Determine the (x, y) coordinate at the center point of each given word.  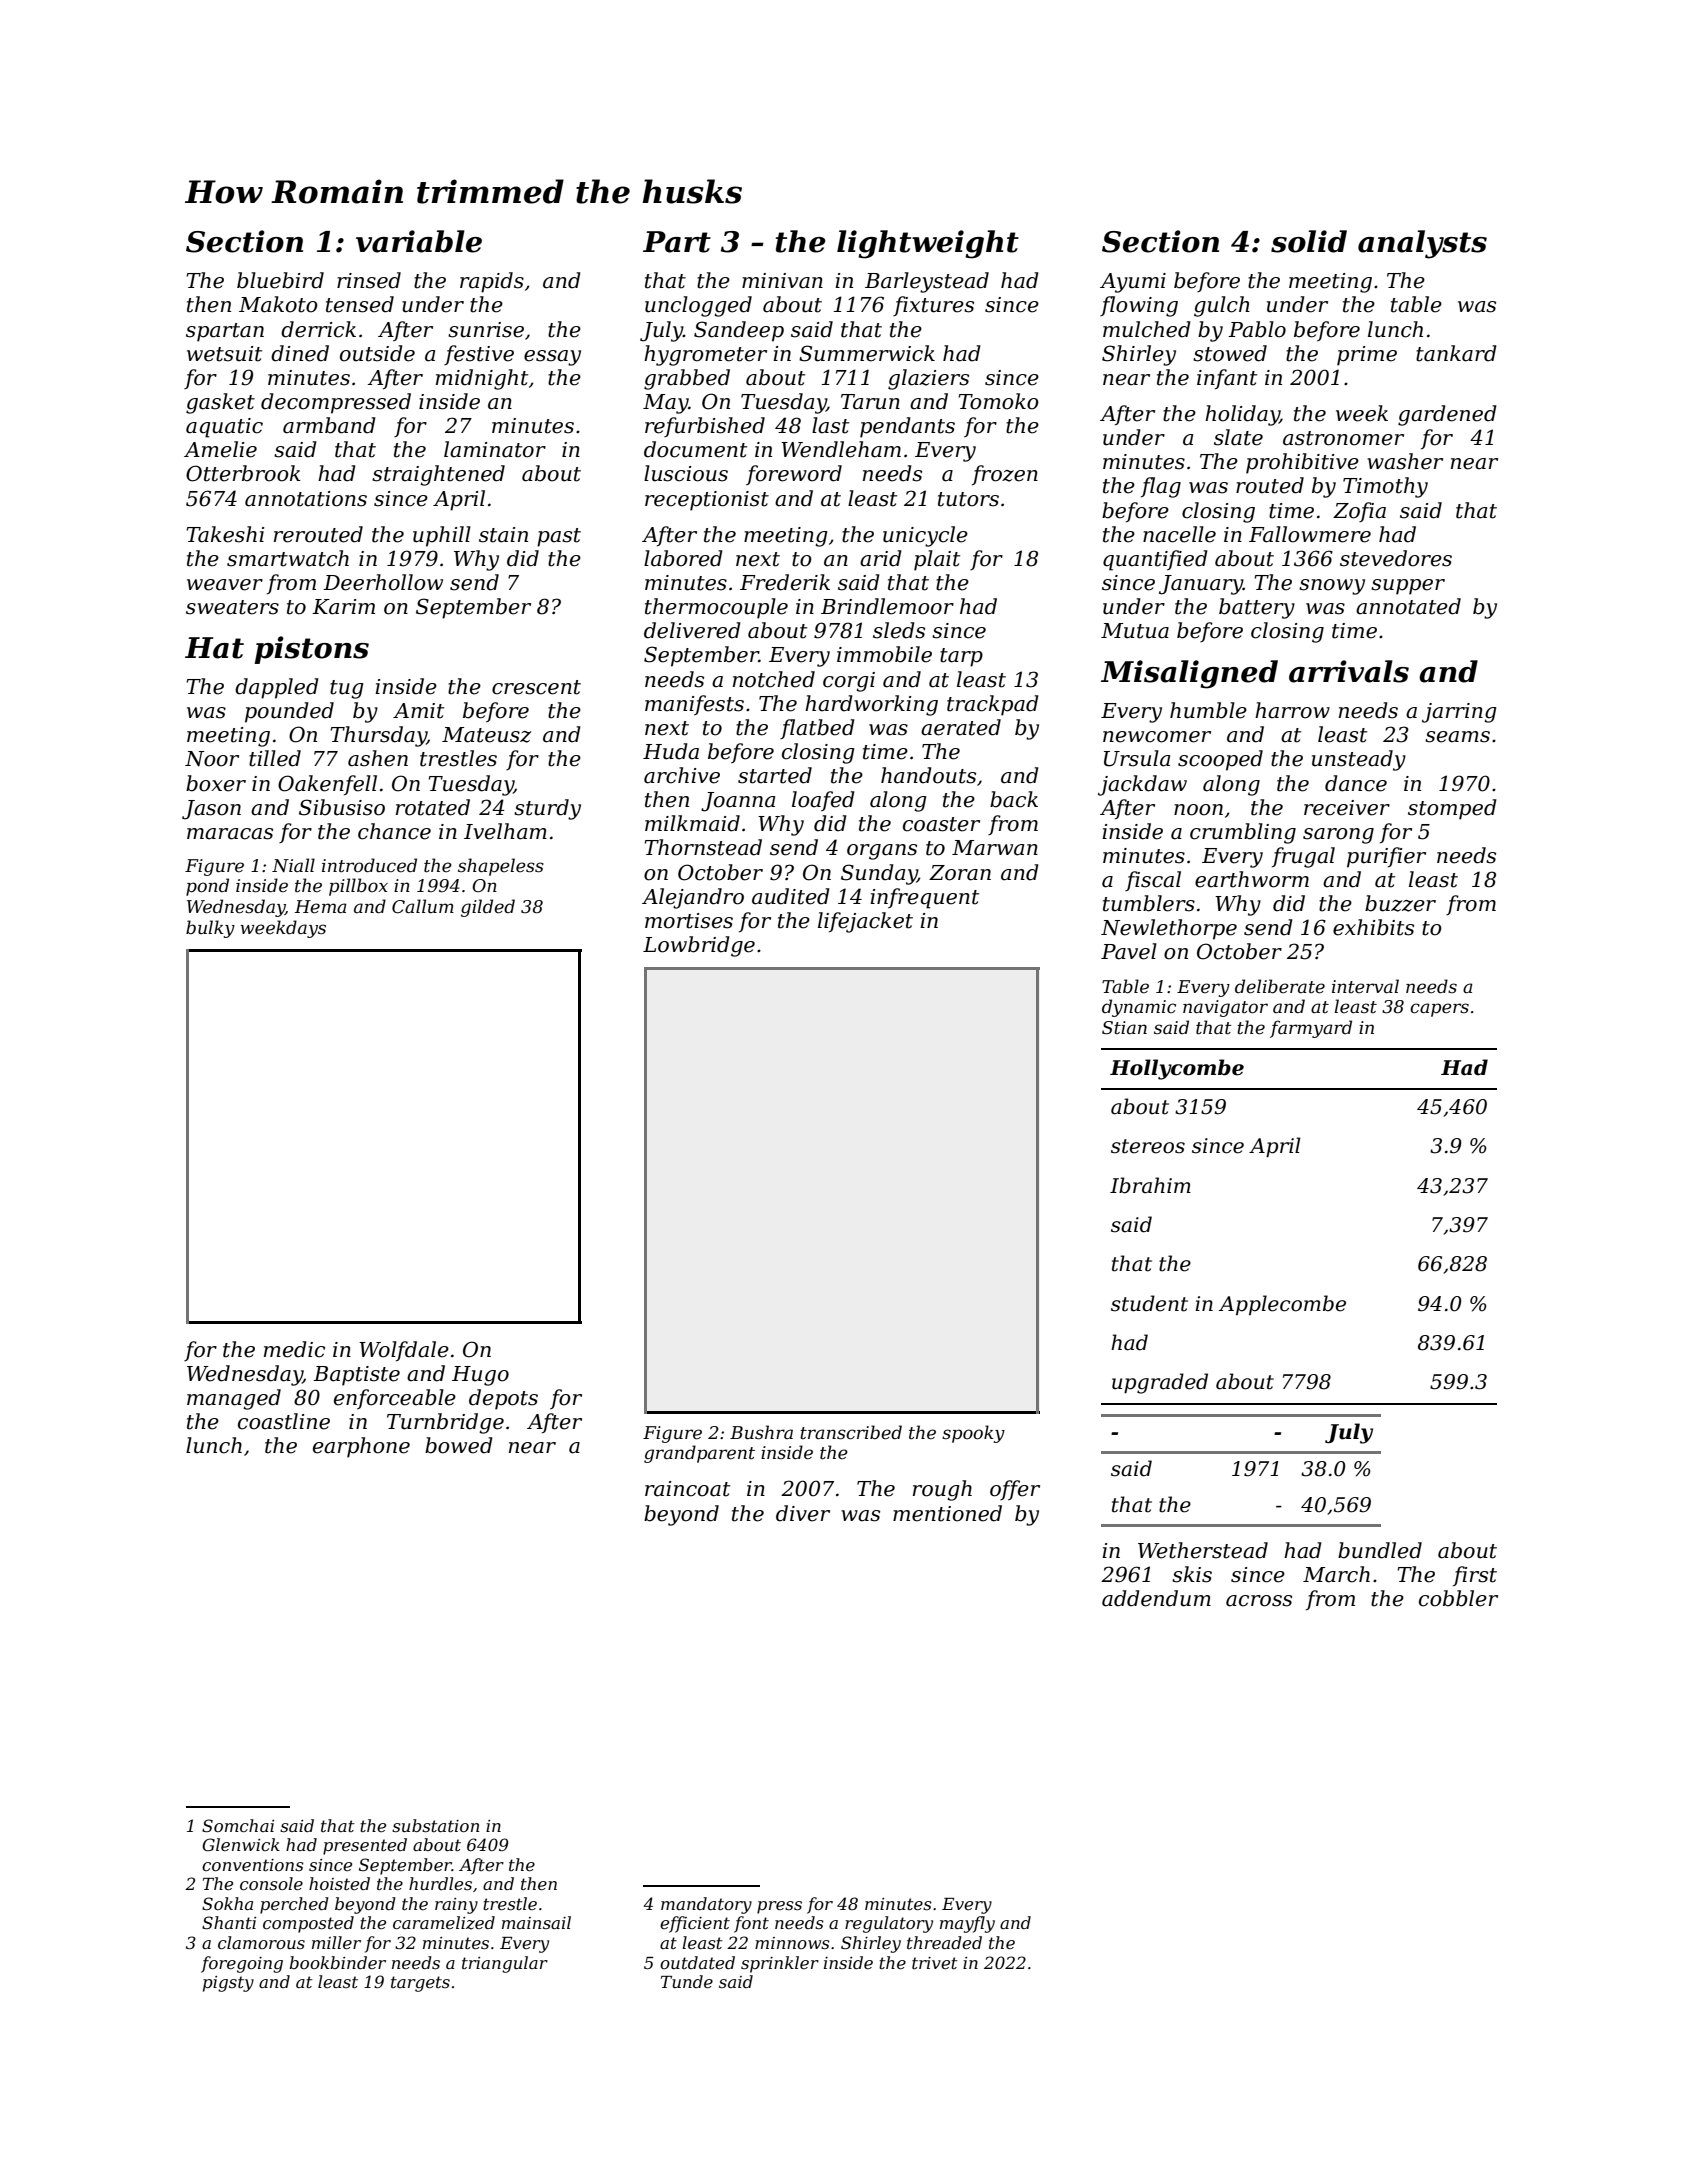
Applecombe (1282, 1305)
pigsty (228, 1984)
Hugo (480, 1376)
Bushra (761, 1432)
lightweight (928, 244)
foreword (794, 475)
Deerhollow (383, 582)
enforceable (395, 1399)
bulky (210, 929)
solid (1309, 241)
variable (419, 241)
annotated (1408, 606)
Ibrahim (1150, 1185)
